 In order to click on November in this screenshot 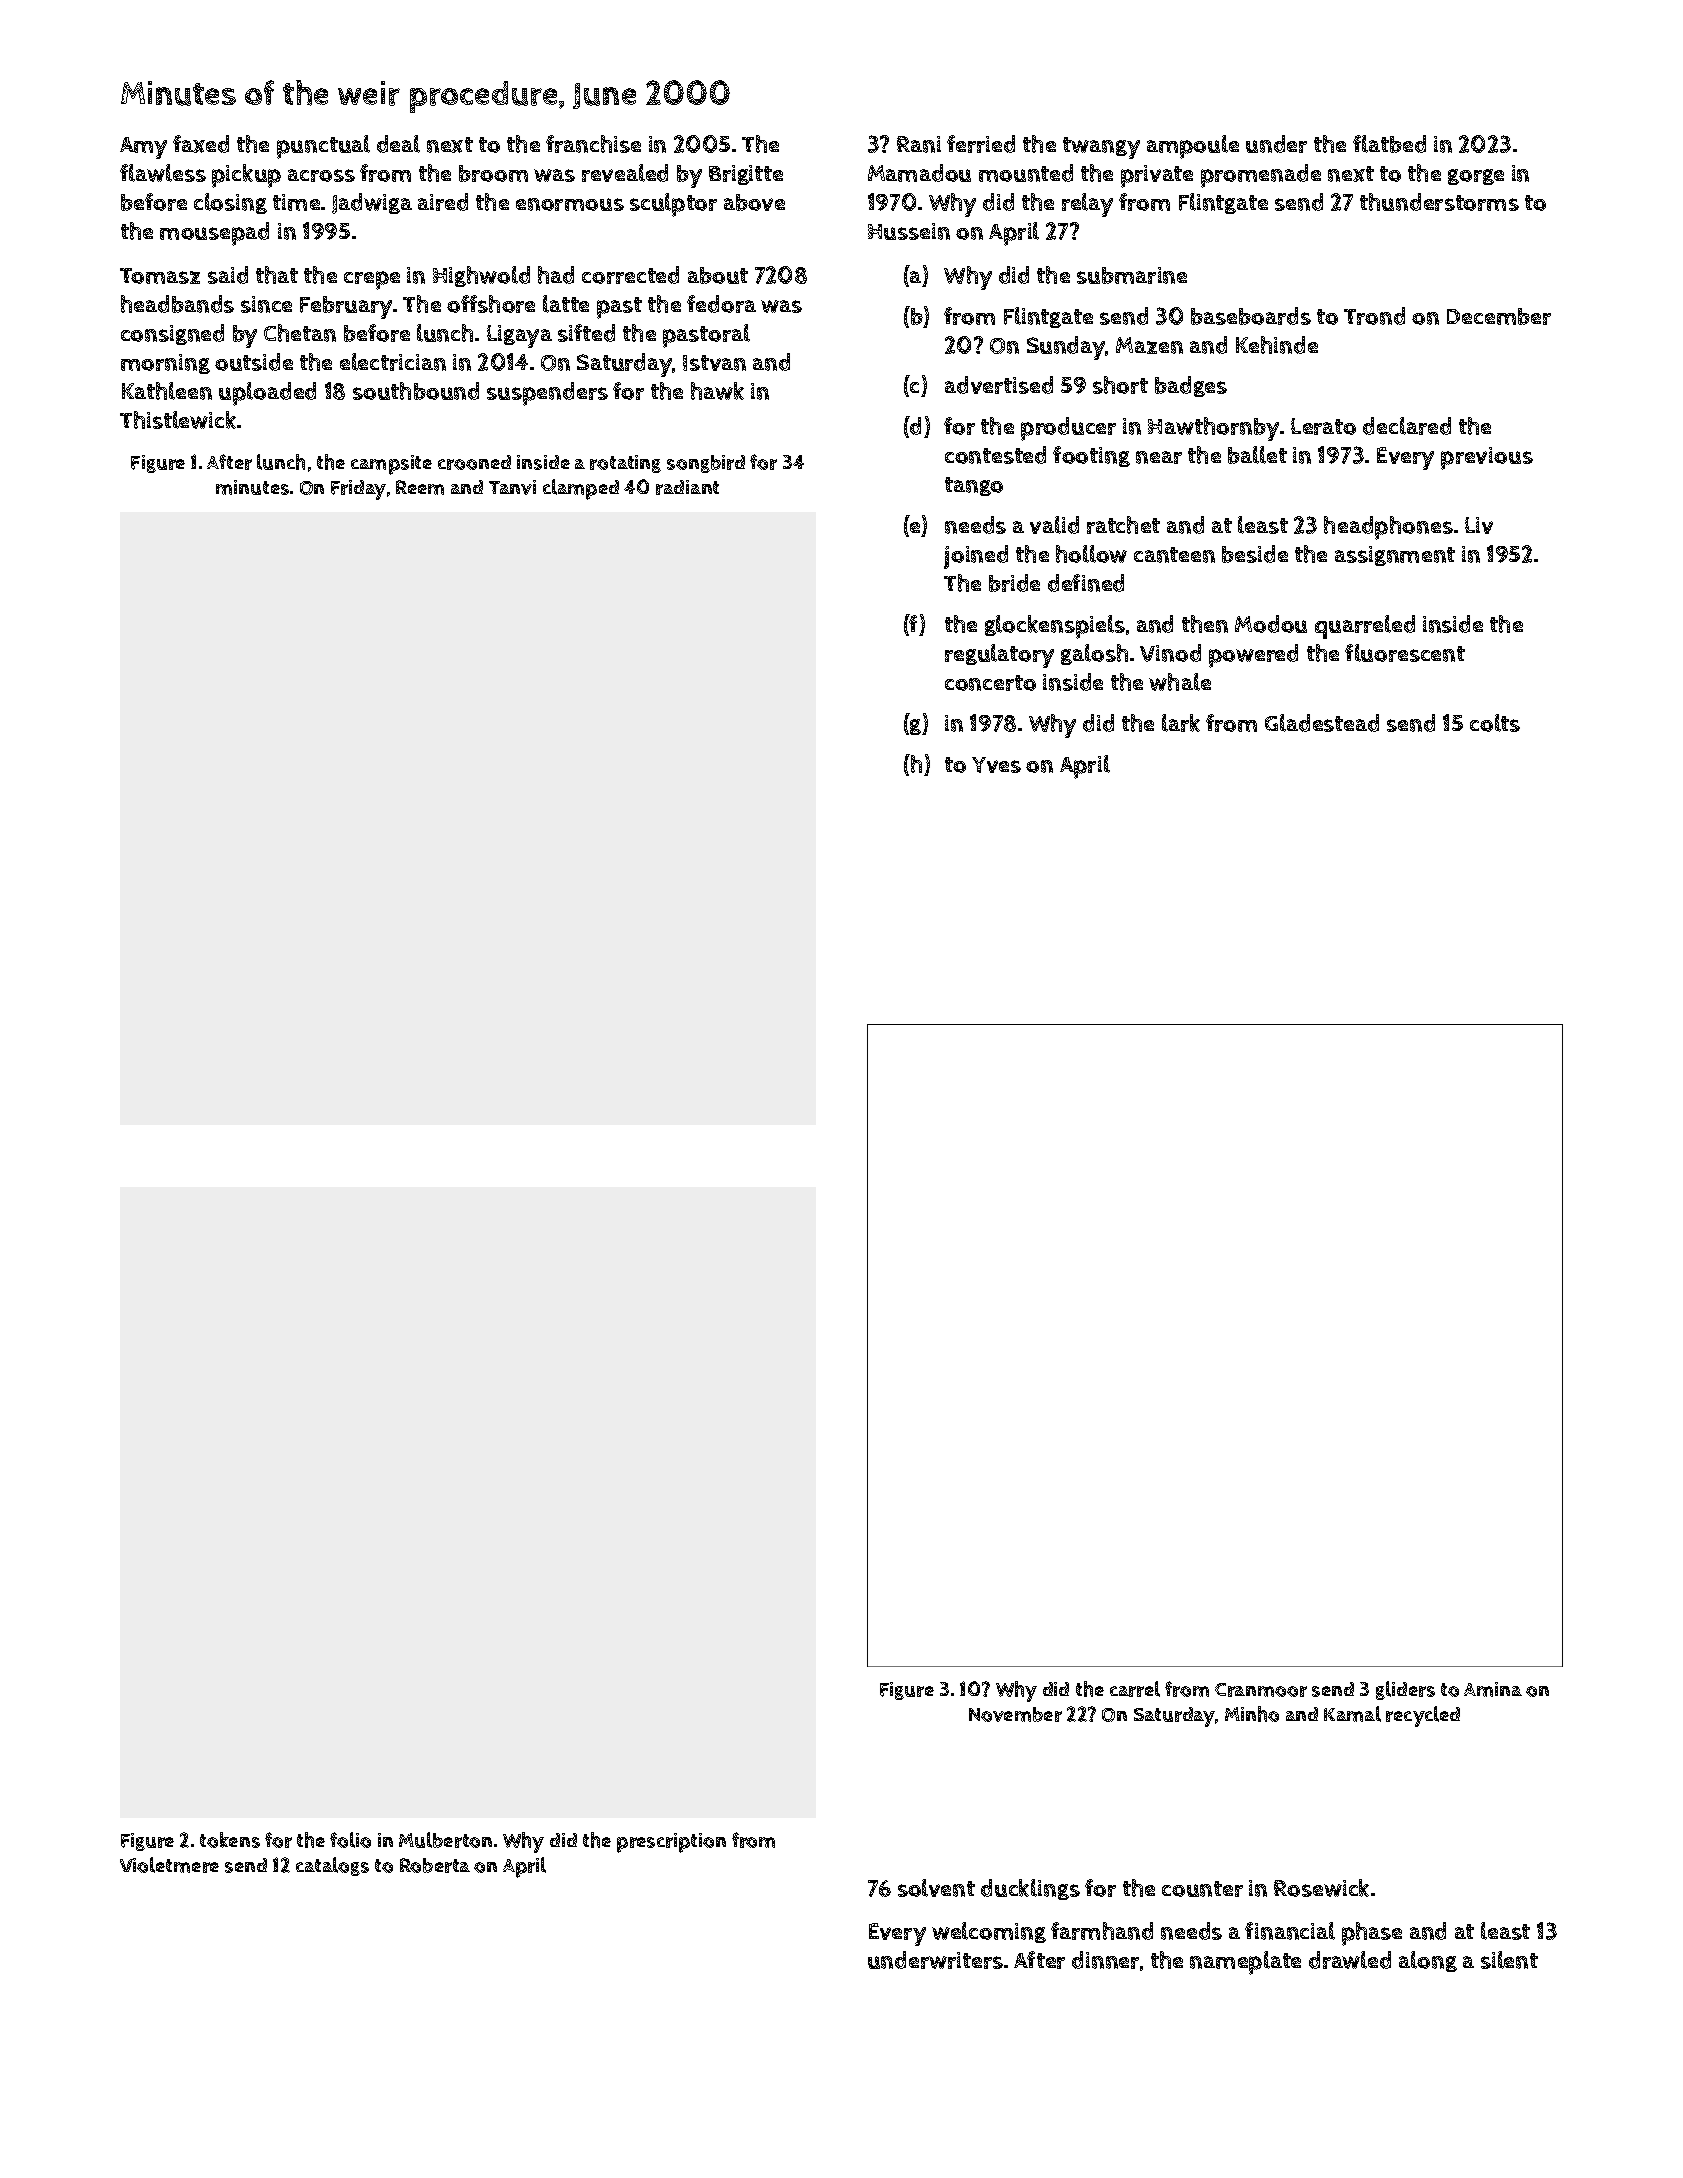, I will do `click(1015, 1714)`.
